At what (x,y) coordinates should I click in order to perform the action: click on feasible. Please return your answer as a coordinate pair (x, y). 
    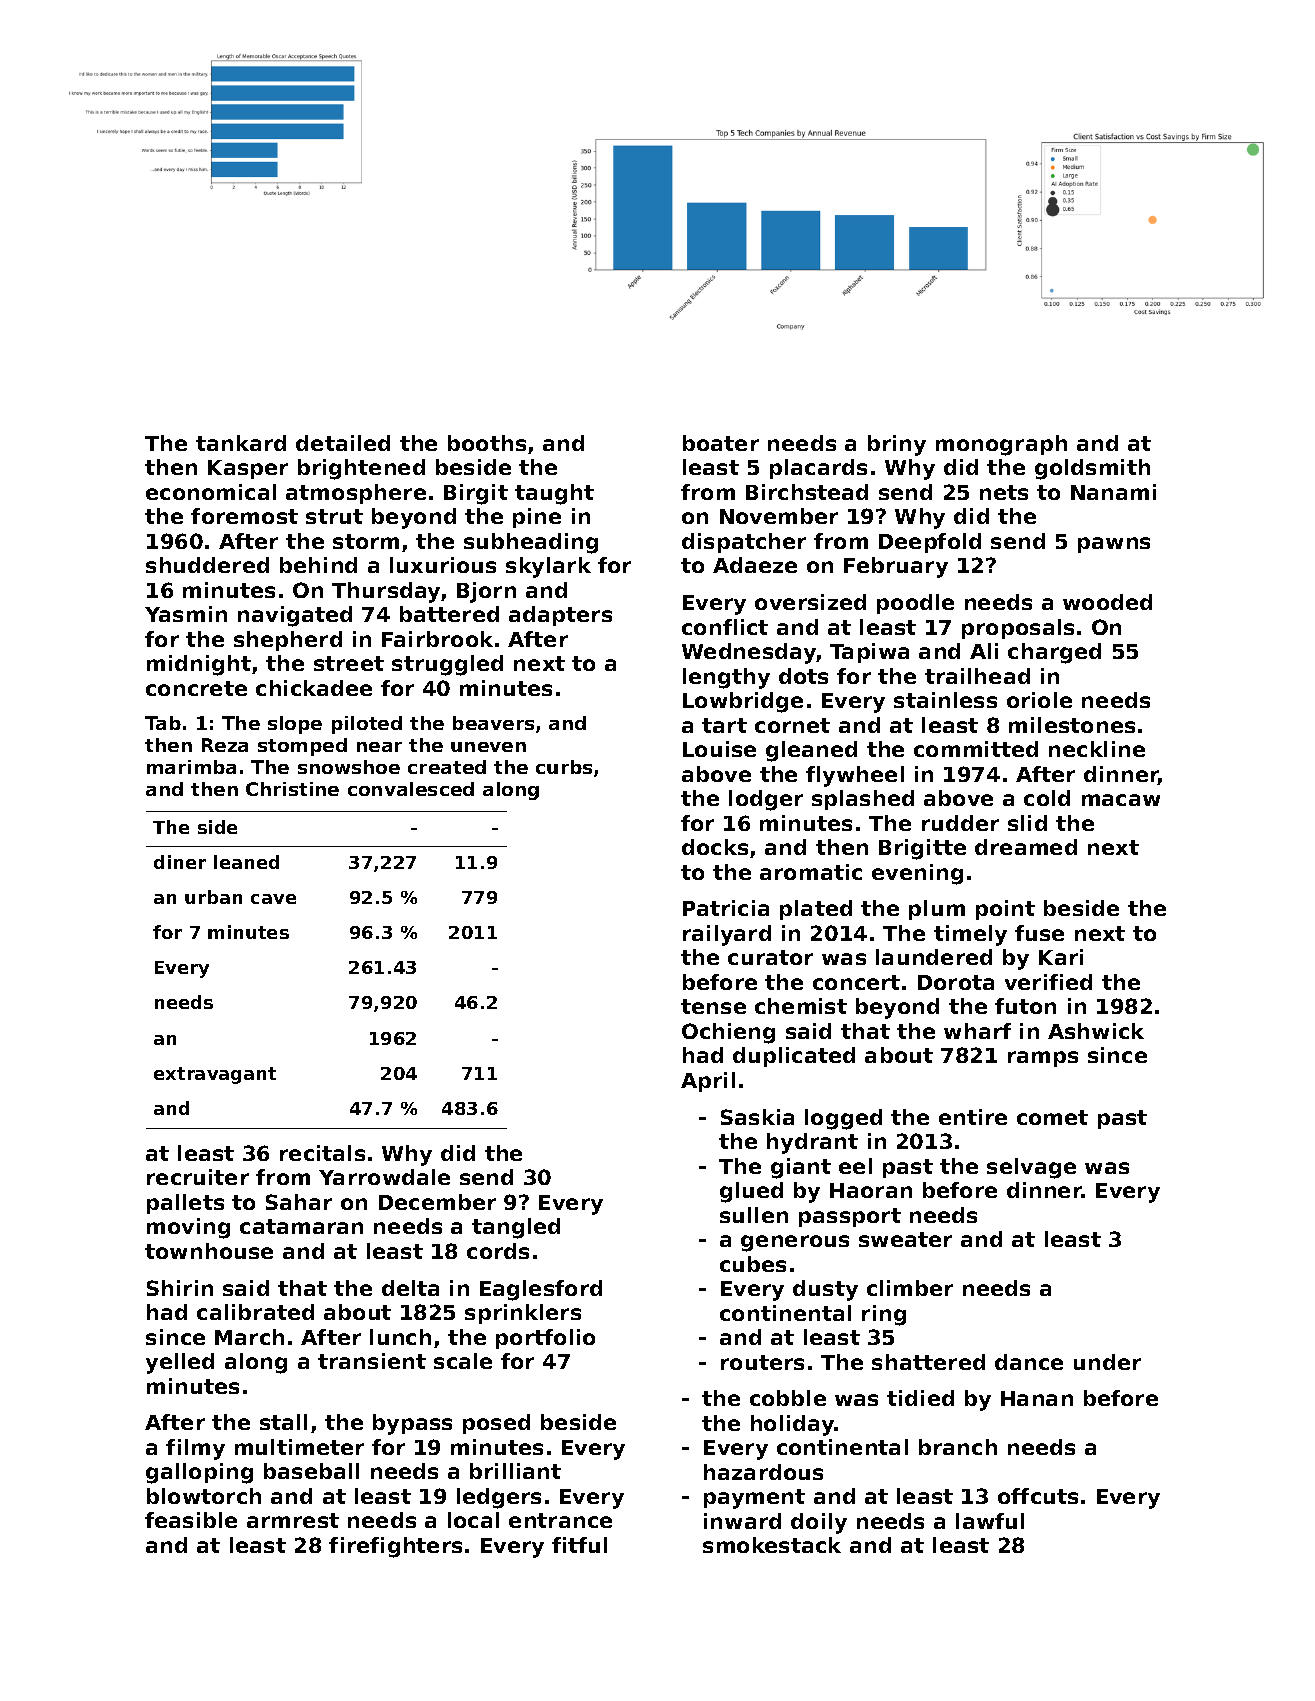
    Looking at the image, I should click on (191, 1520).
